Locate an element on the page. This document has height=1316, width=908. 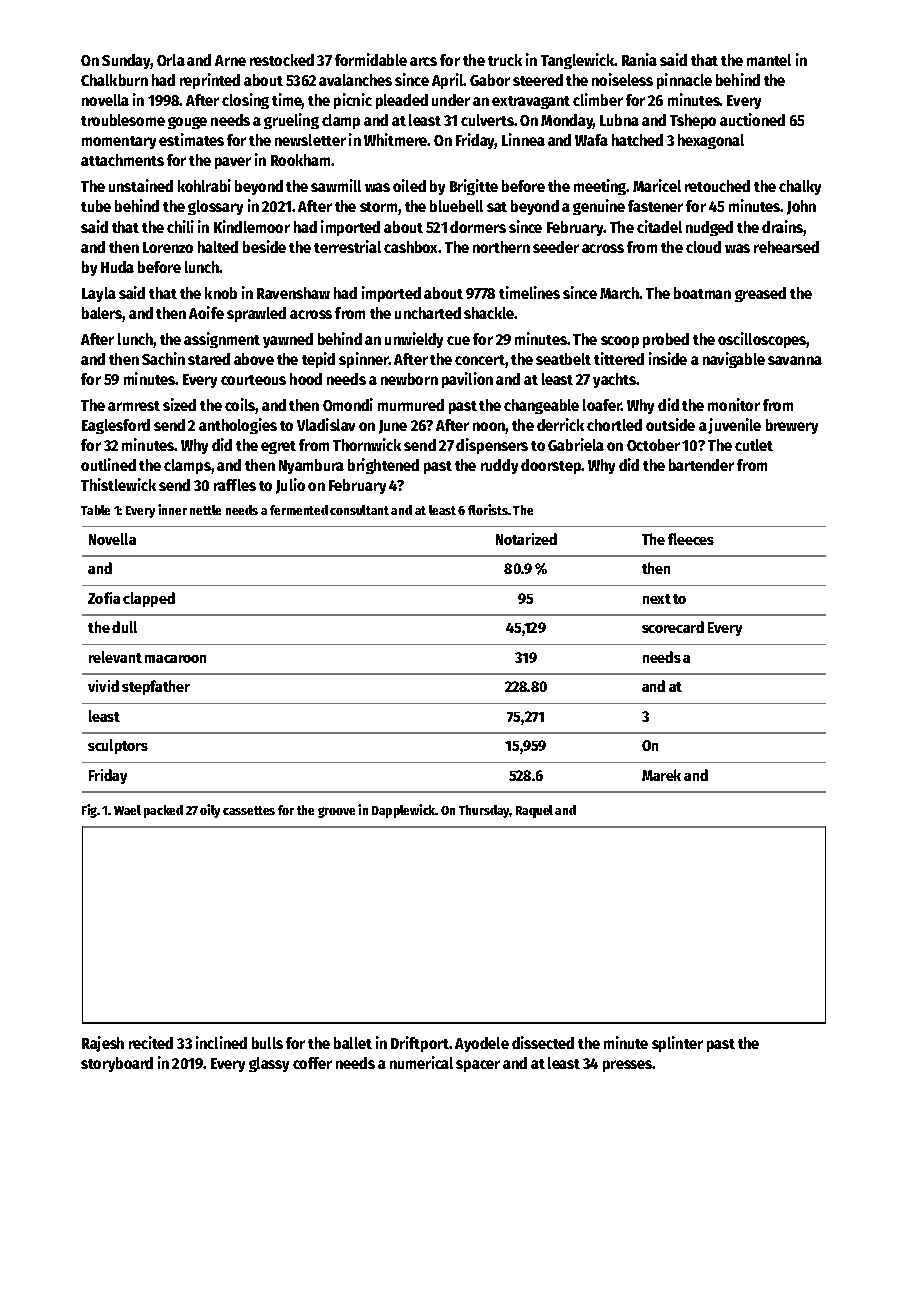
Thursday is located at coordinates (484, 811).
